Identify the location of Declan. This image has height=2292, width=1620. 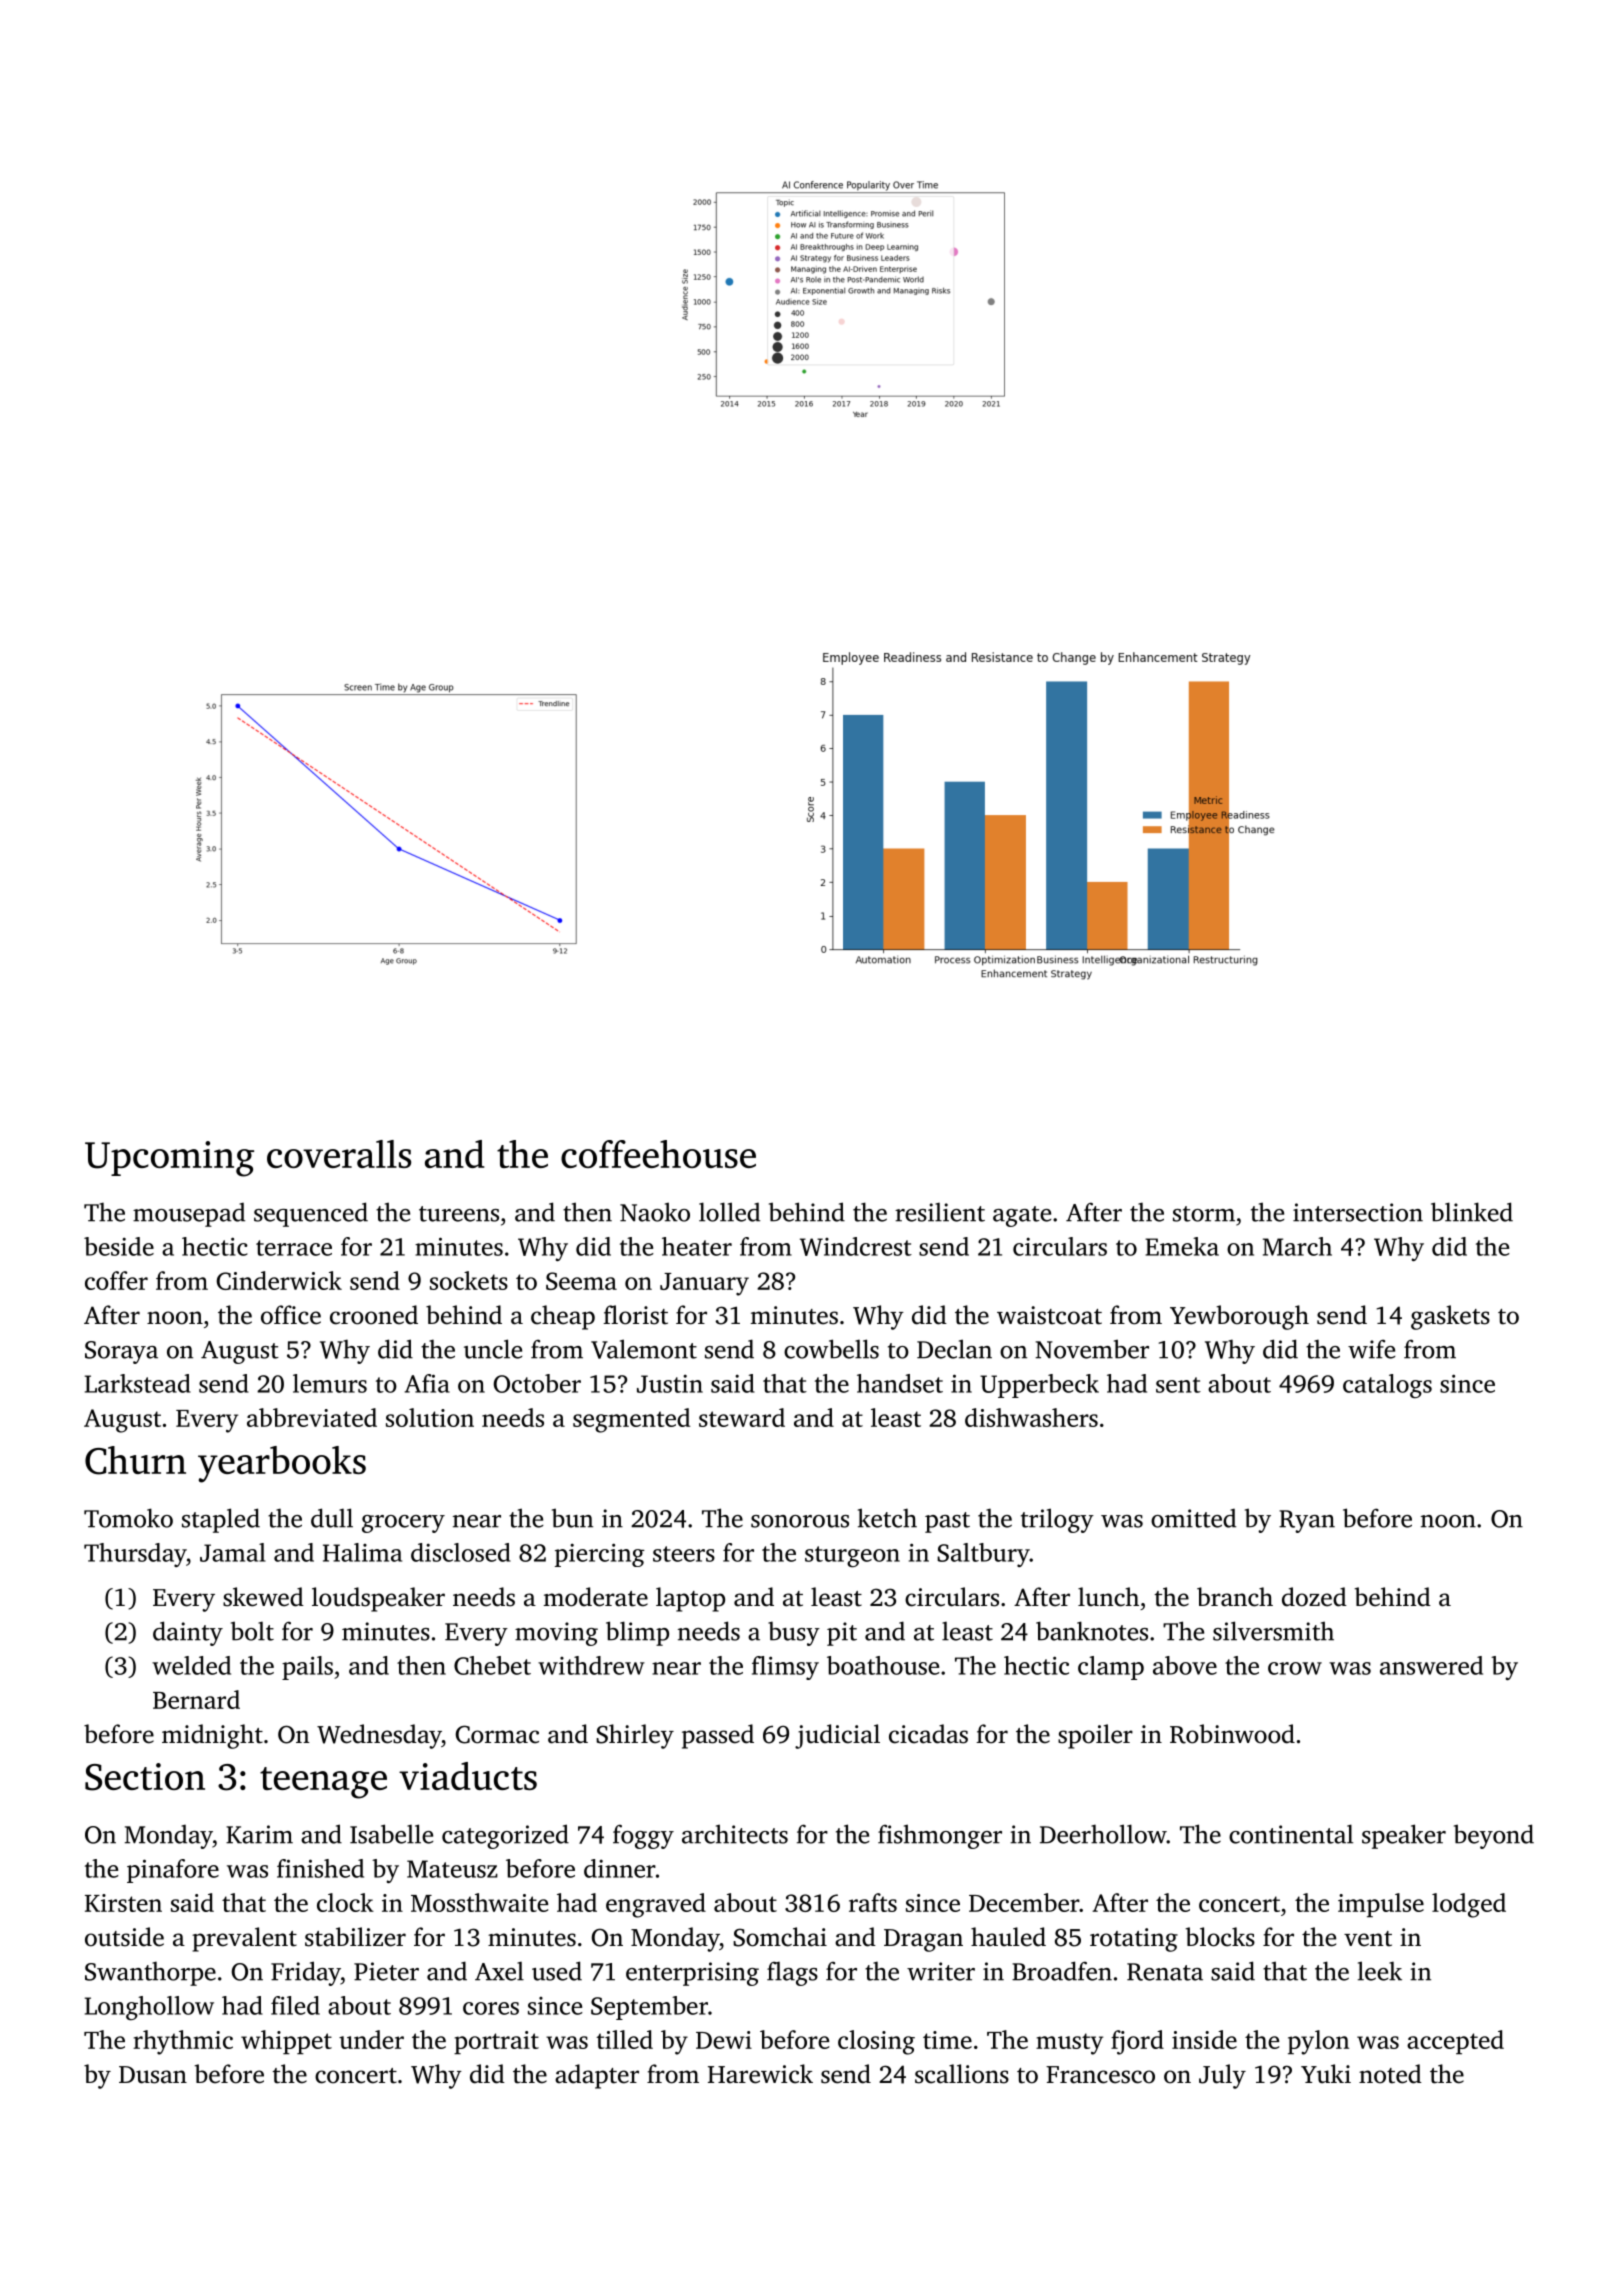
(954, 1349).
